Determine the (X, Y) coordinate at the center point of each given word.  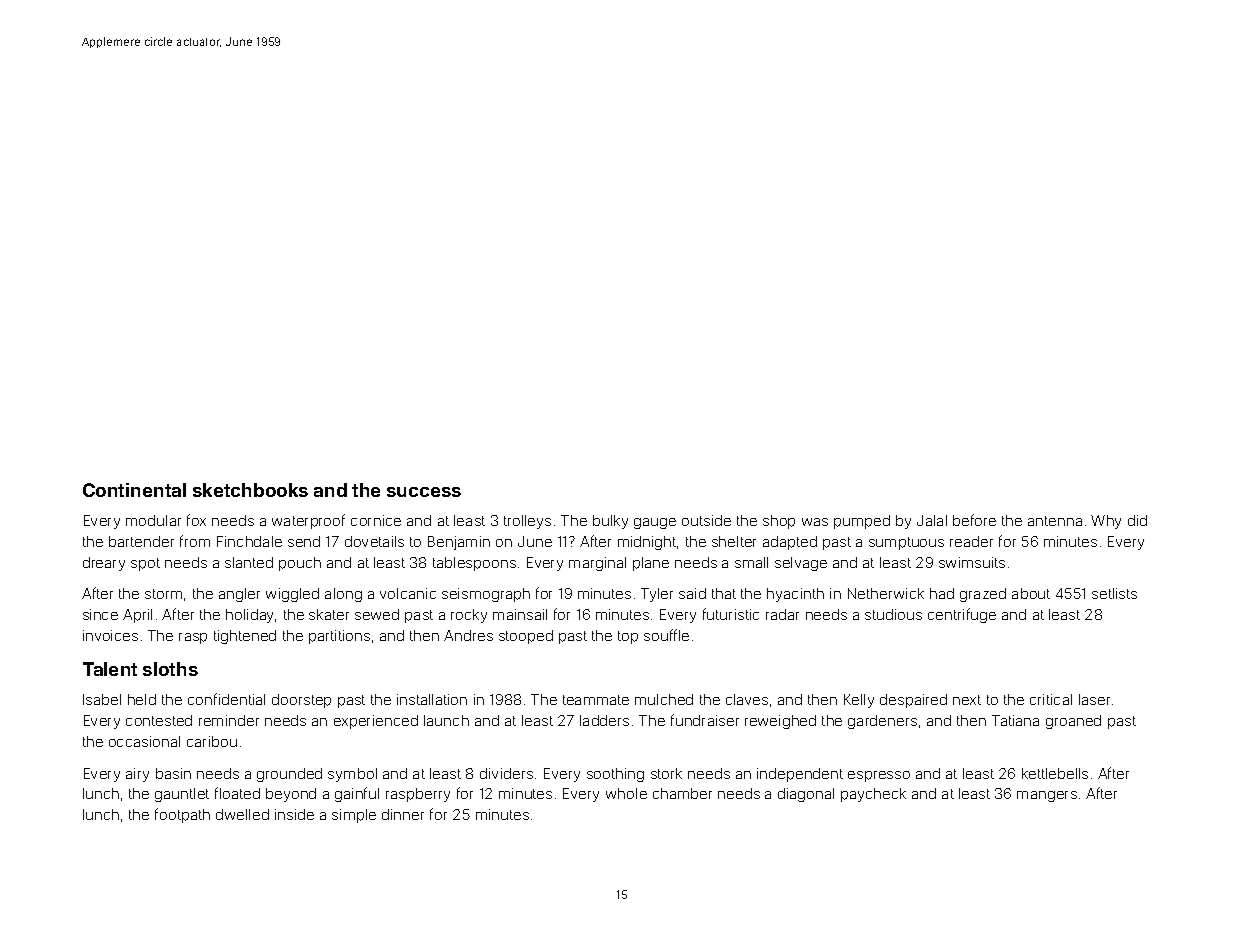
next (967, 700)
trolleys (527, 522)
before (974, 520)
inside (294, 814)
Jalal (932, 520)
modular (153, 520)
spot (145, 564)
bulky (610, 522)
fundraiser (705, 720)
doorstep (301, 701)
